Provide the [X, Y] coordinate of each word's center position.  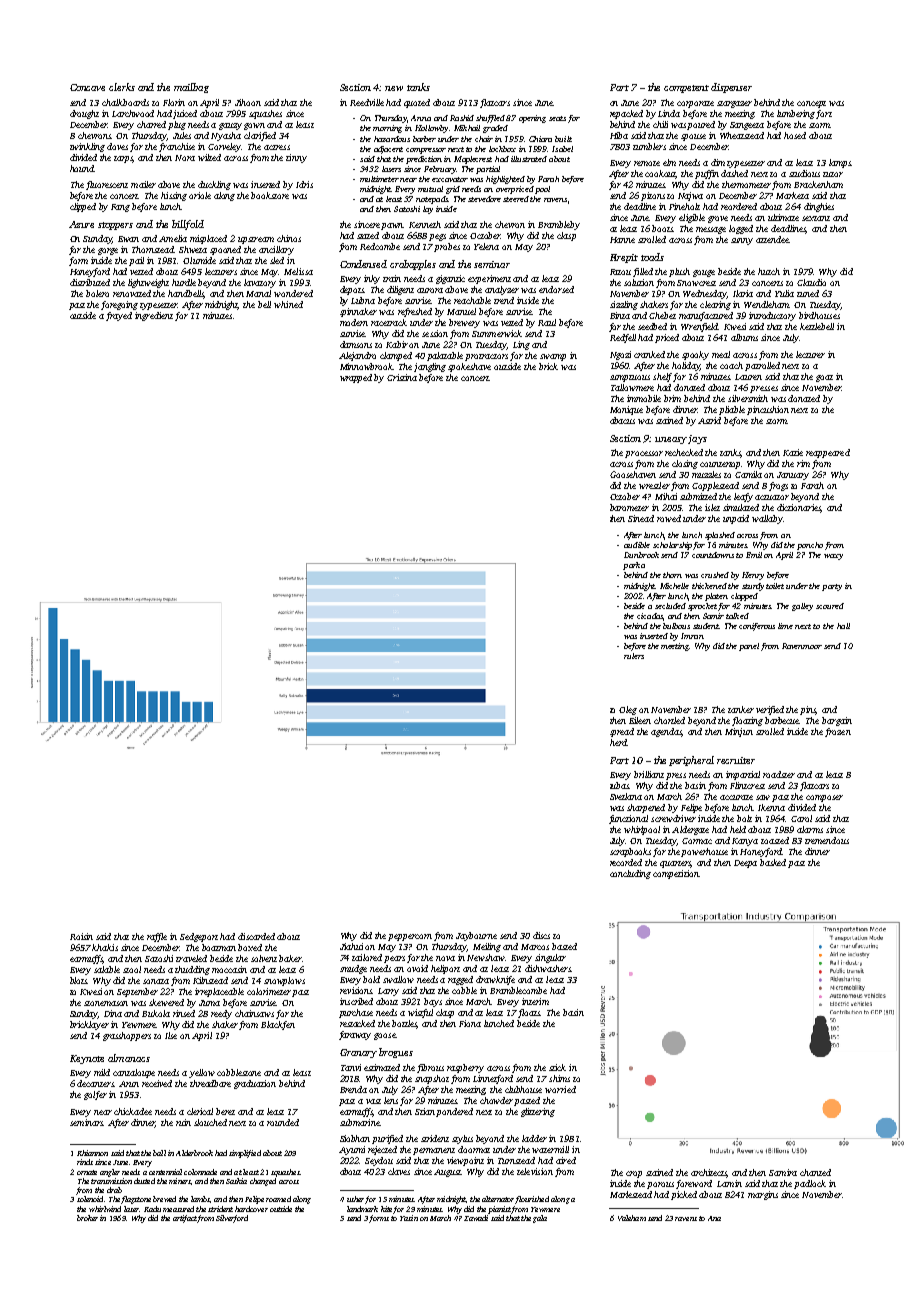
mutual [430, 189]
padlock [810, 1184]
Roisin [81, 936]
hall [843, 626]
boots [663, 228]
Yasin [409, 1218]
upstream [256, 240]
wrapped [356, 378]
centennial [165, 1172]
